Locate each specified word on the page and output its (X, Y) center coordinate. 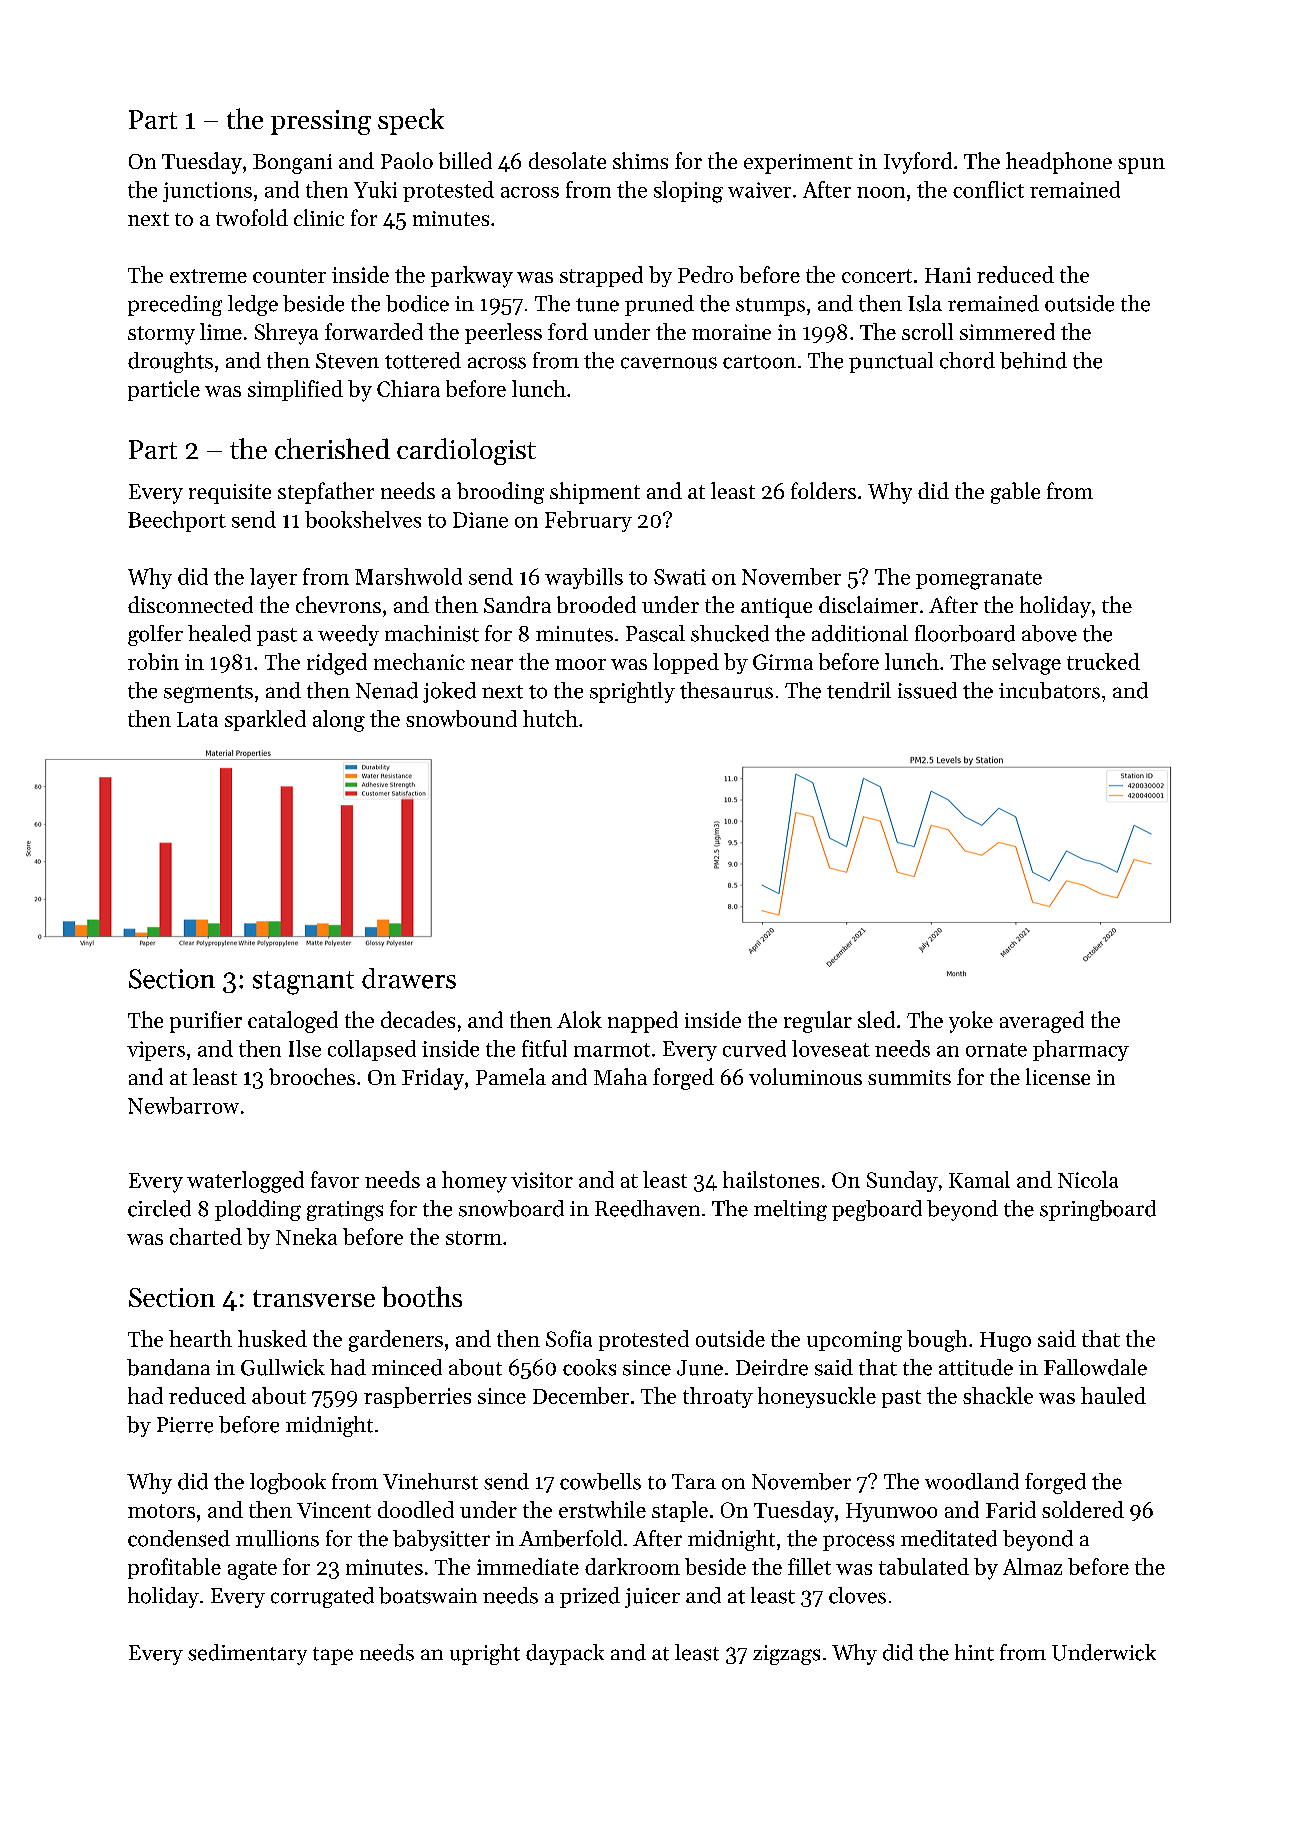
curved (754, 1048)
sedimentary (247, 1654)
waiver (759, 190)
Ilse (305, 1048)
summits (909, 1077)
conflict (988, 189)
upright (485, 1654)
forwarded (374, 331)
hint (974, 1652)
